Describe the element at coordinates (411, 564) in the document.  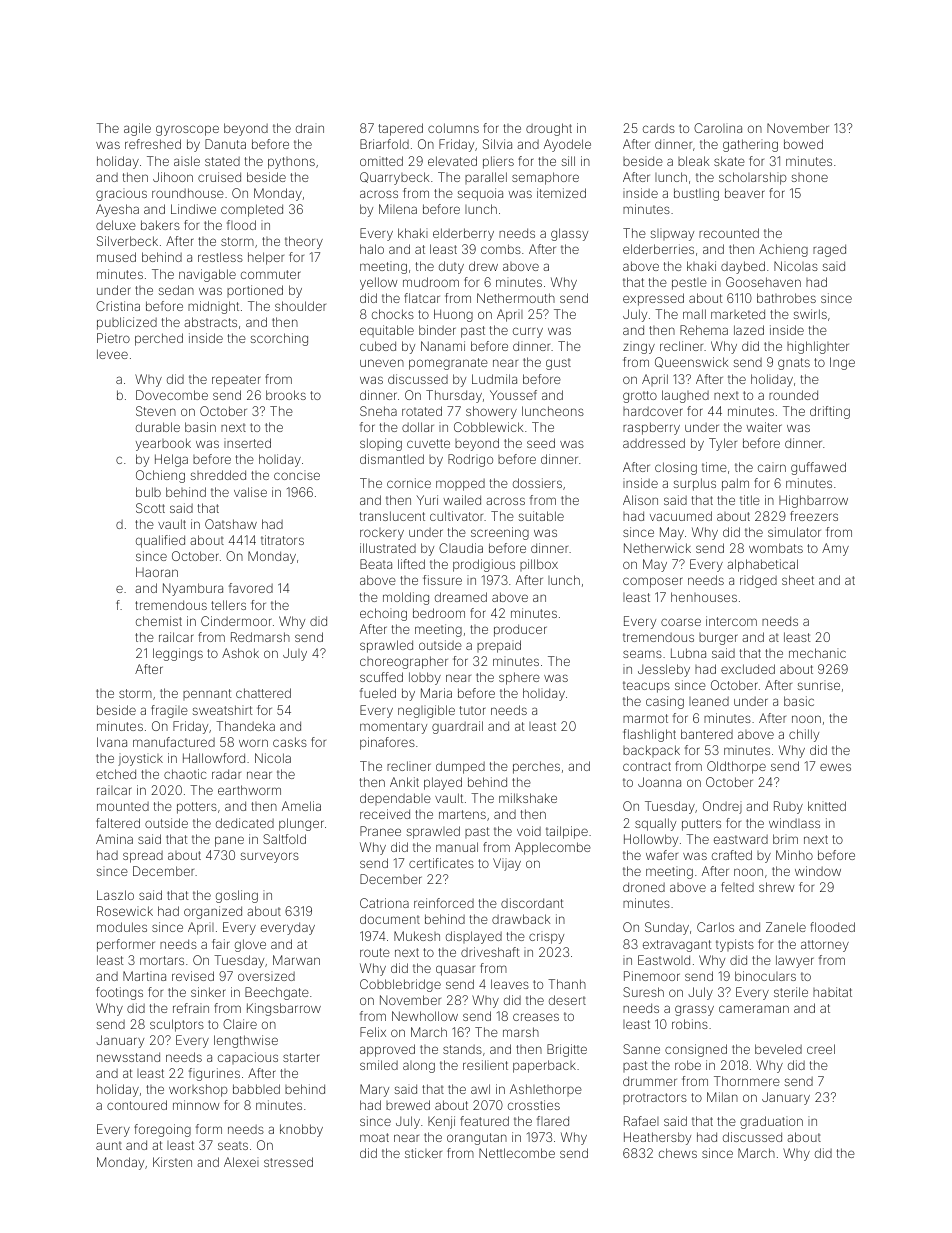
I see `lifted` at that location.
